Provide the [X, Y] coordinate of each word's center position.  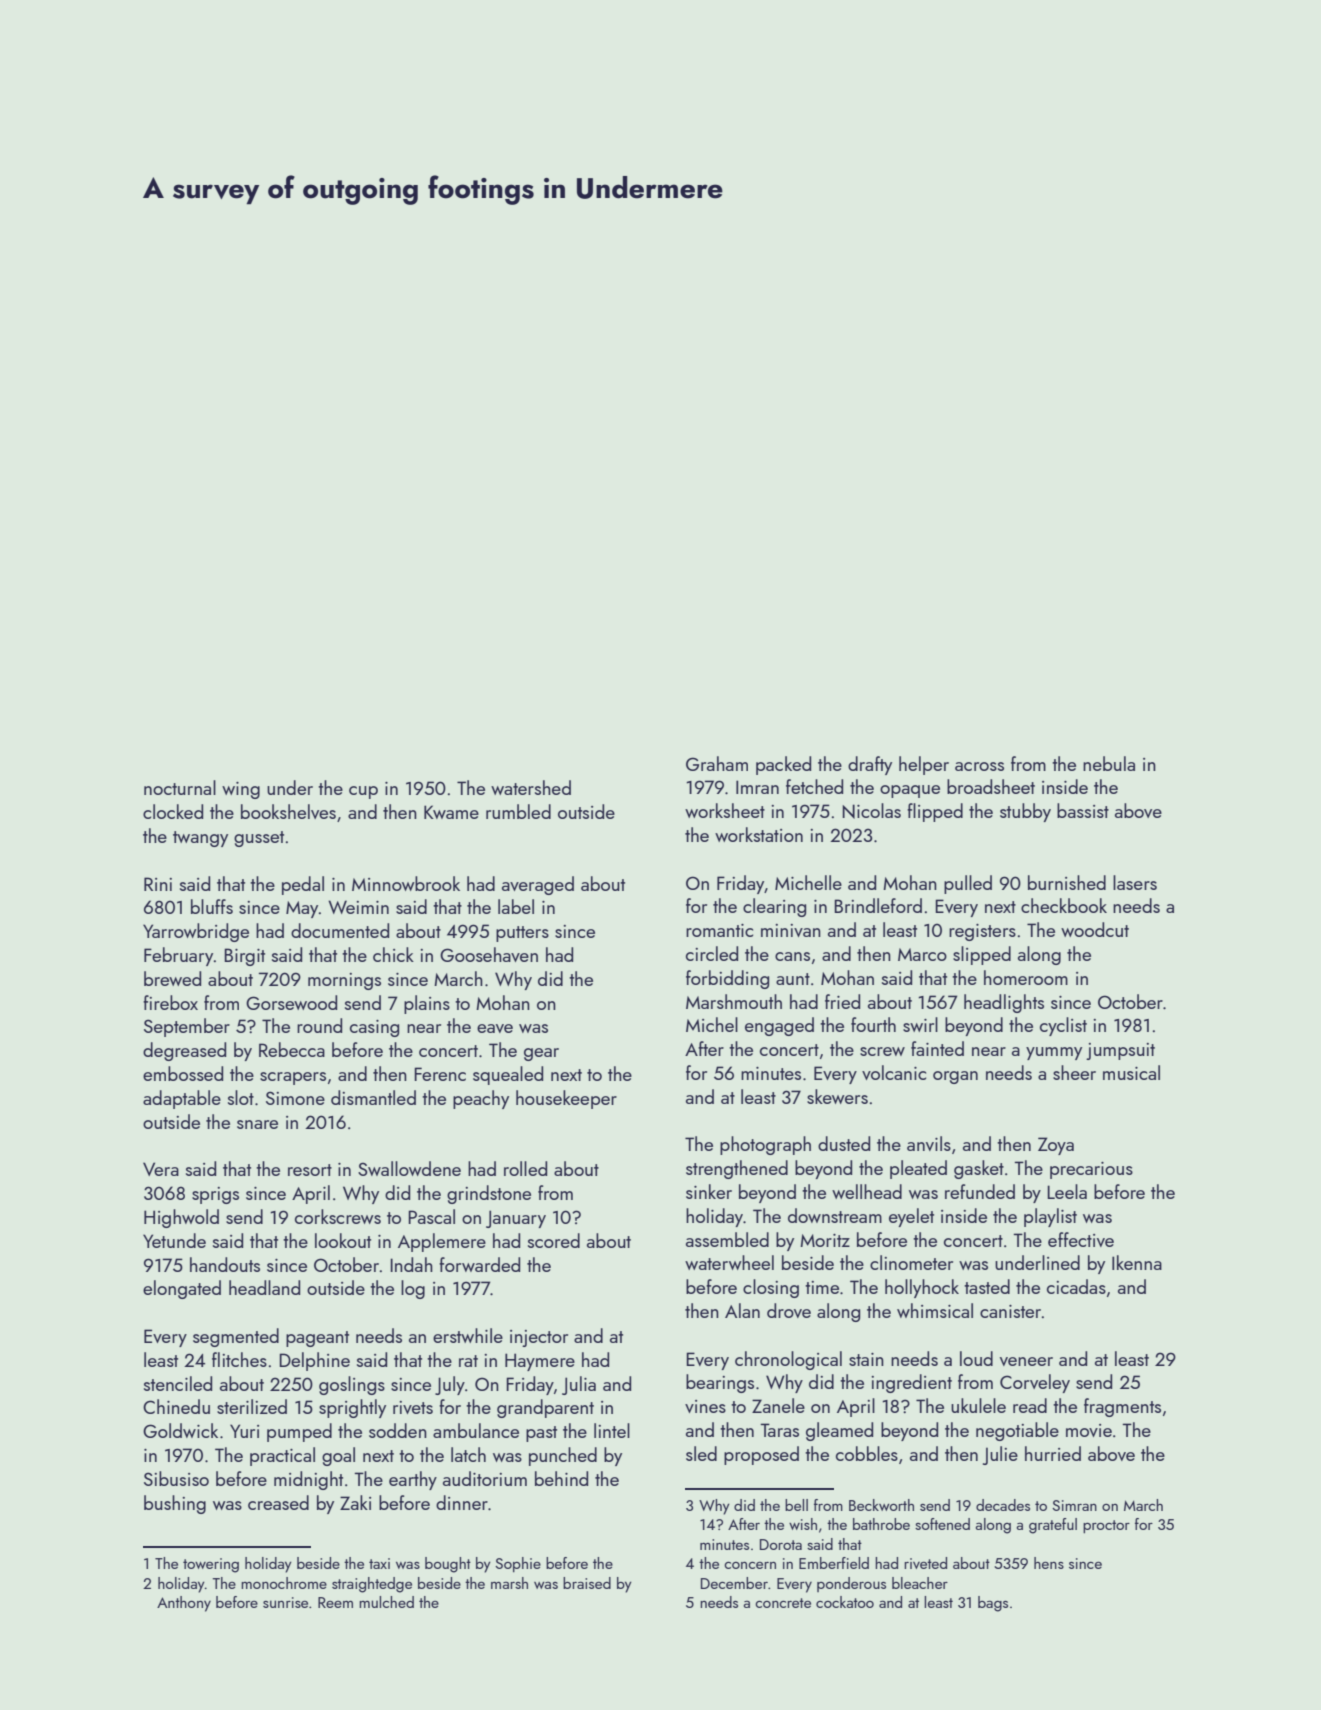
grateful [1053, 1526]
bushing [175, 1504]
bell [796, 1505]
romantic [719, 930]
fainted [937, 1048]
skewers [837, 1096]
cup [363, 792]
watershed [531, 787]
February [178, 956]
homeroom [1026, 977]
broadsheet [991, 786]
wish [803, 1524]
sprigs [215, 1195]
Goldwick [180, 1430]
